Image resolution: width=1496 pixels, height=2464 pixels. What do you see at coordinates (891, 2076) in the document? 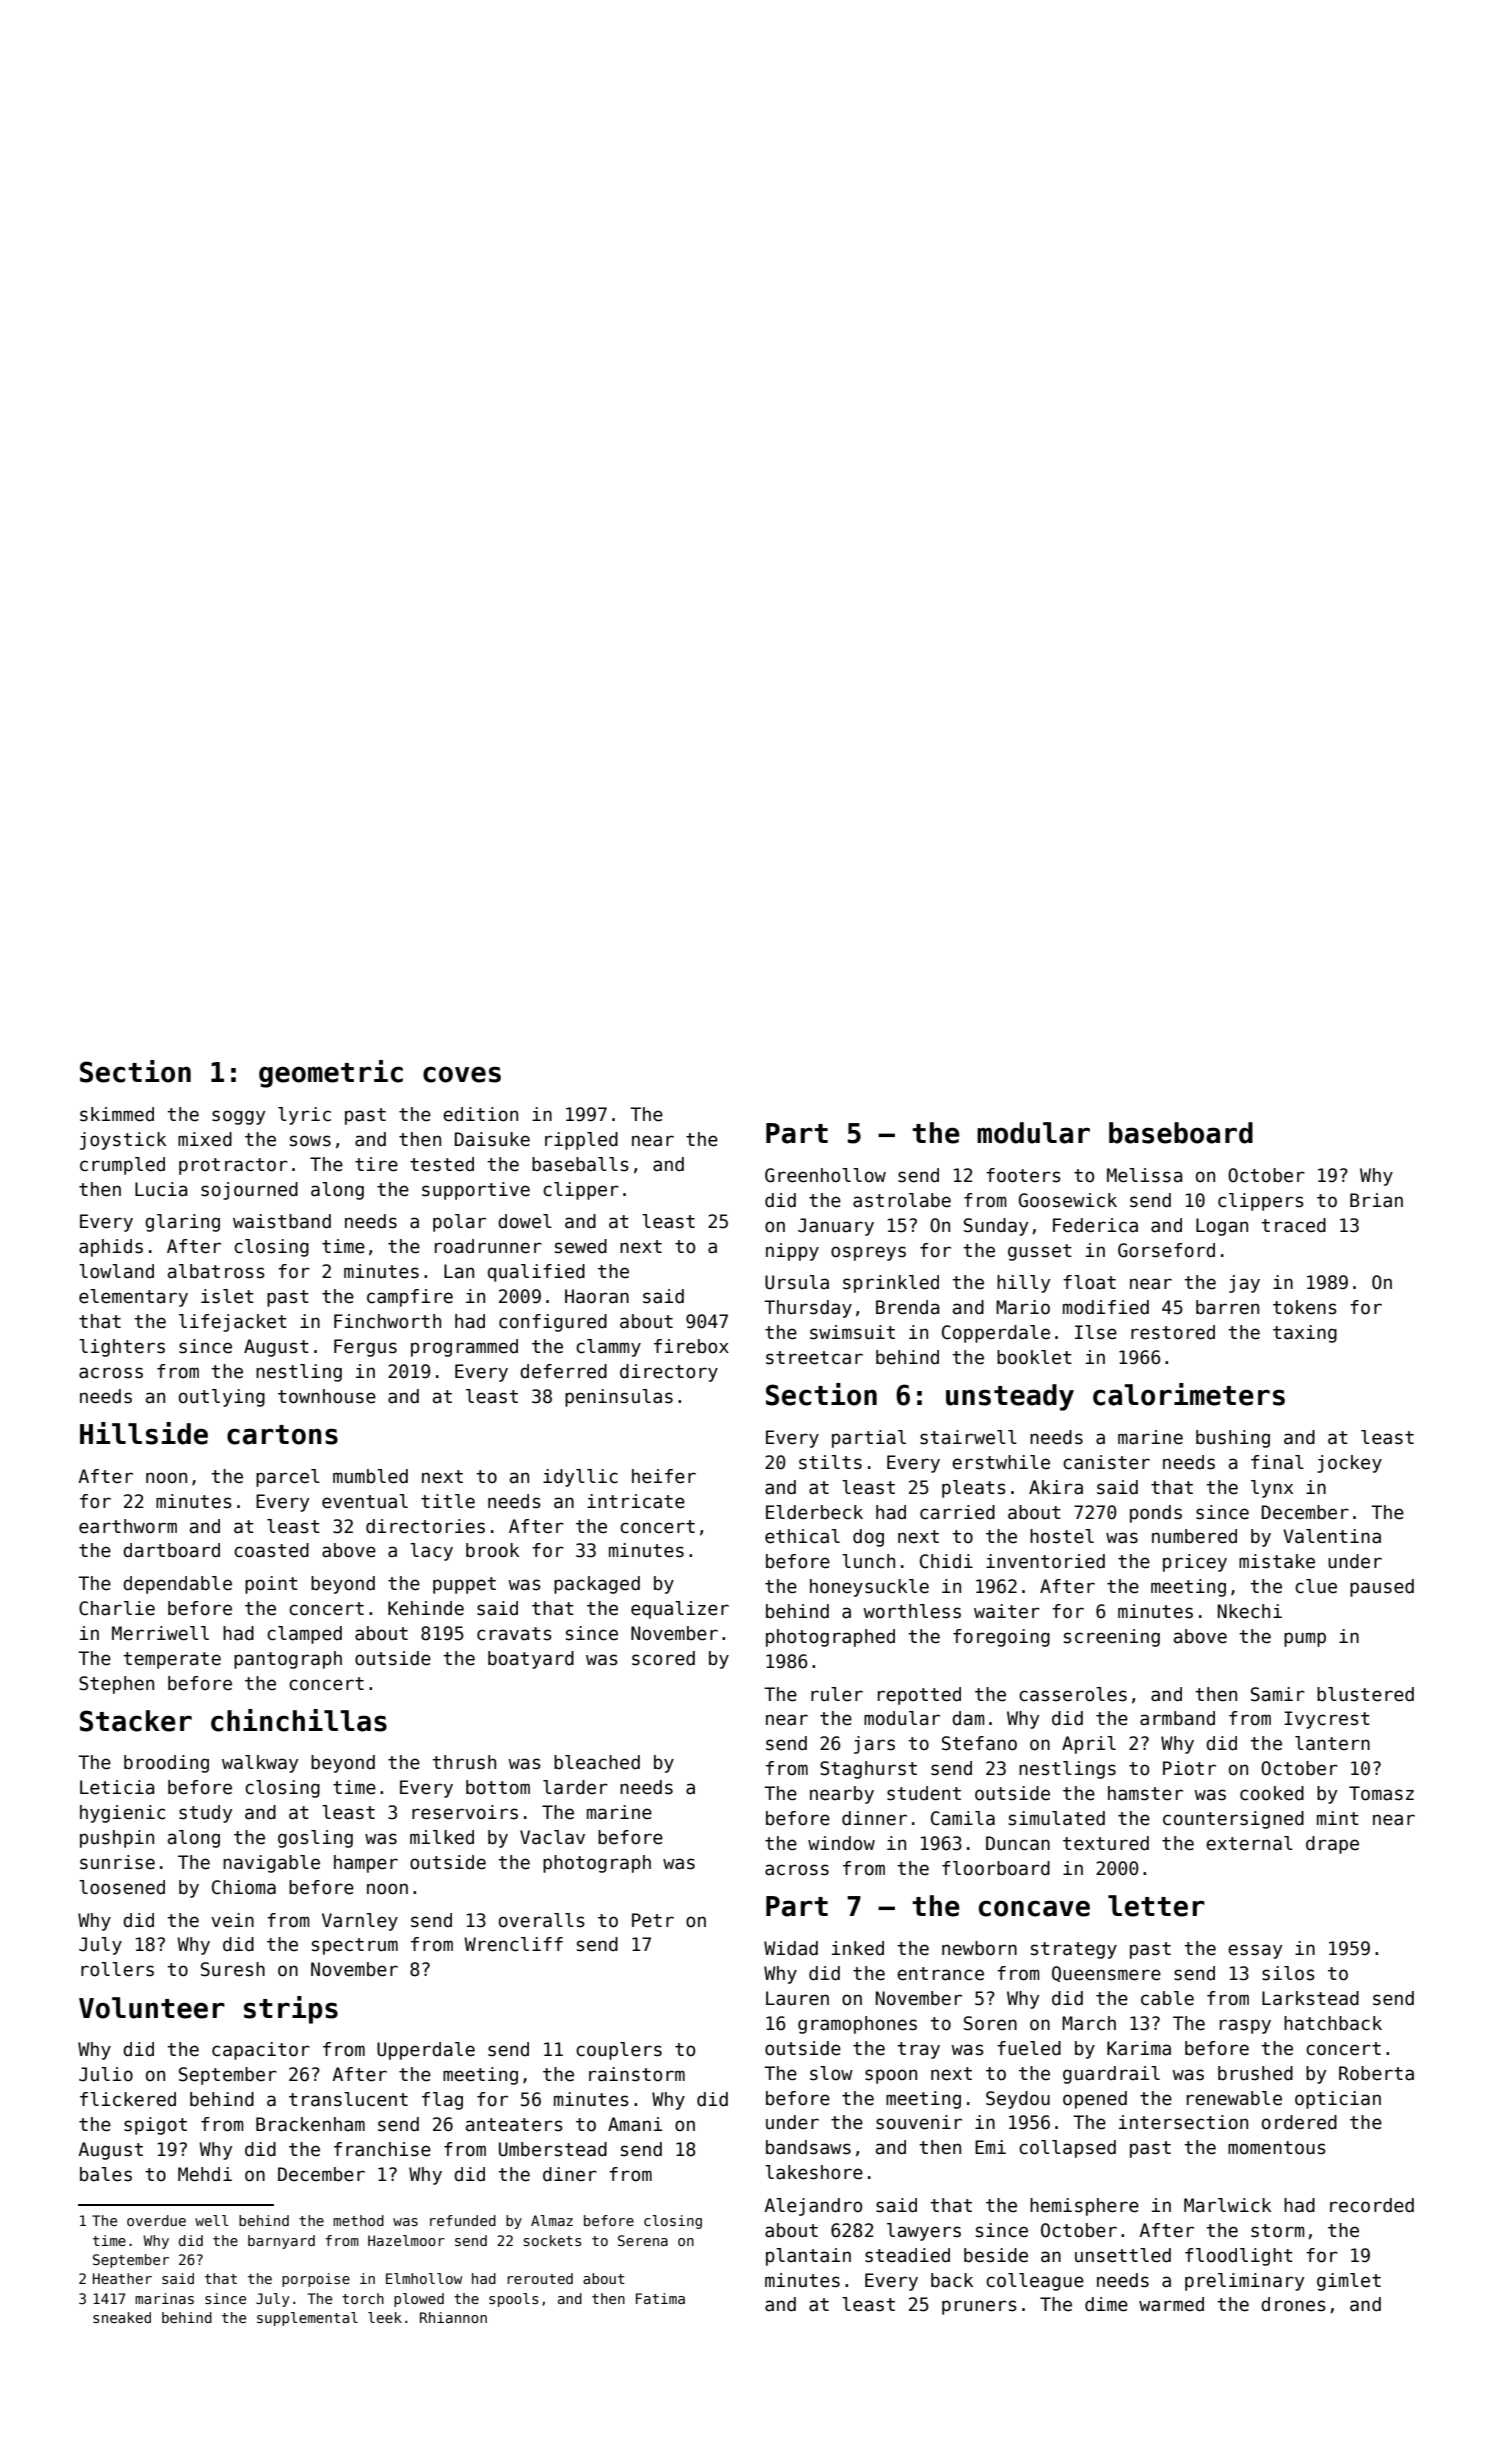
I see `spoon` at bounding box center [891, 2076].
